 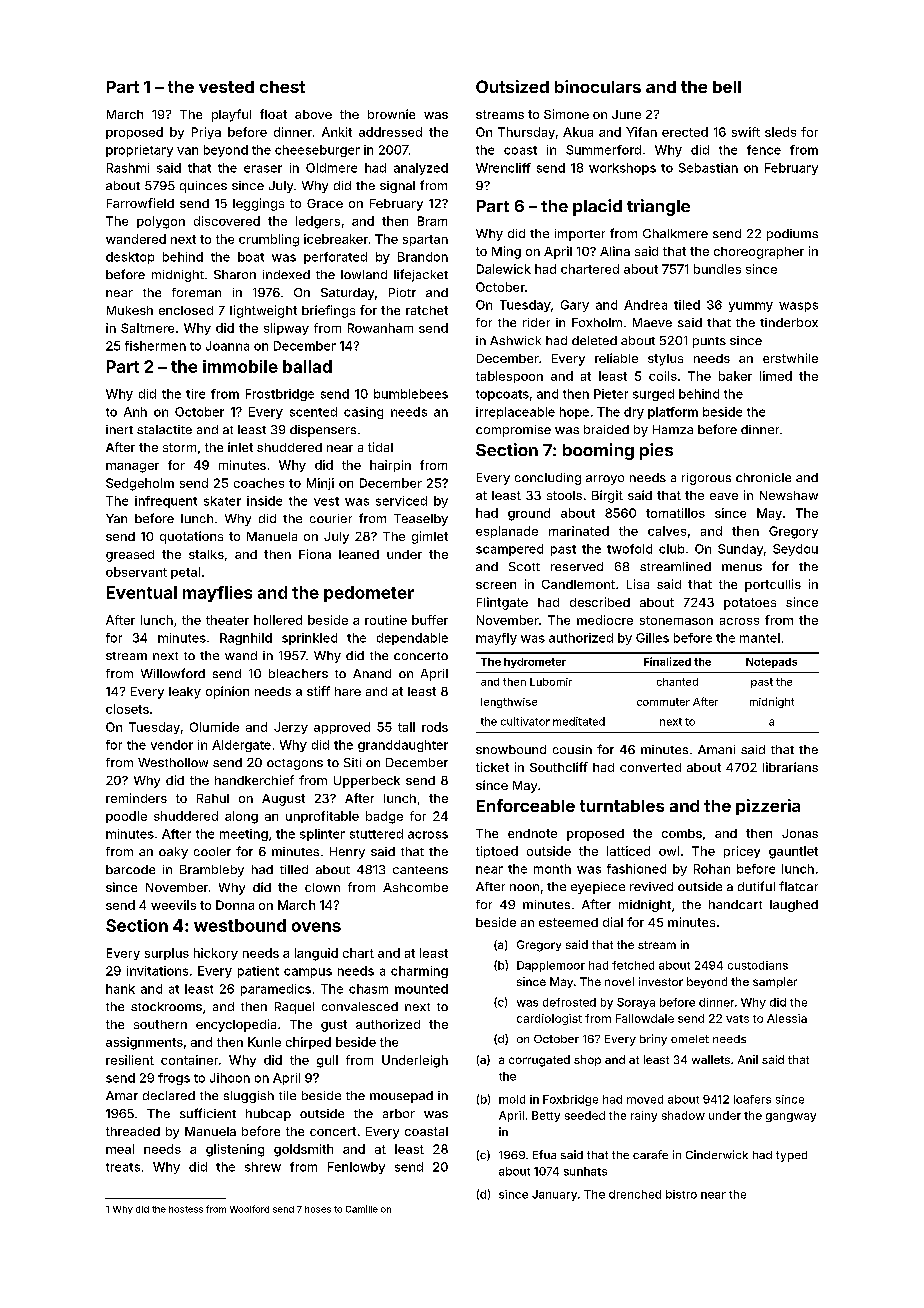 What do you see at coordinates (578, 132) in the screenshot?
I see `Akua` at bounding box center [578, 132].
